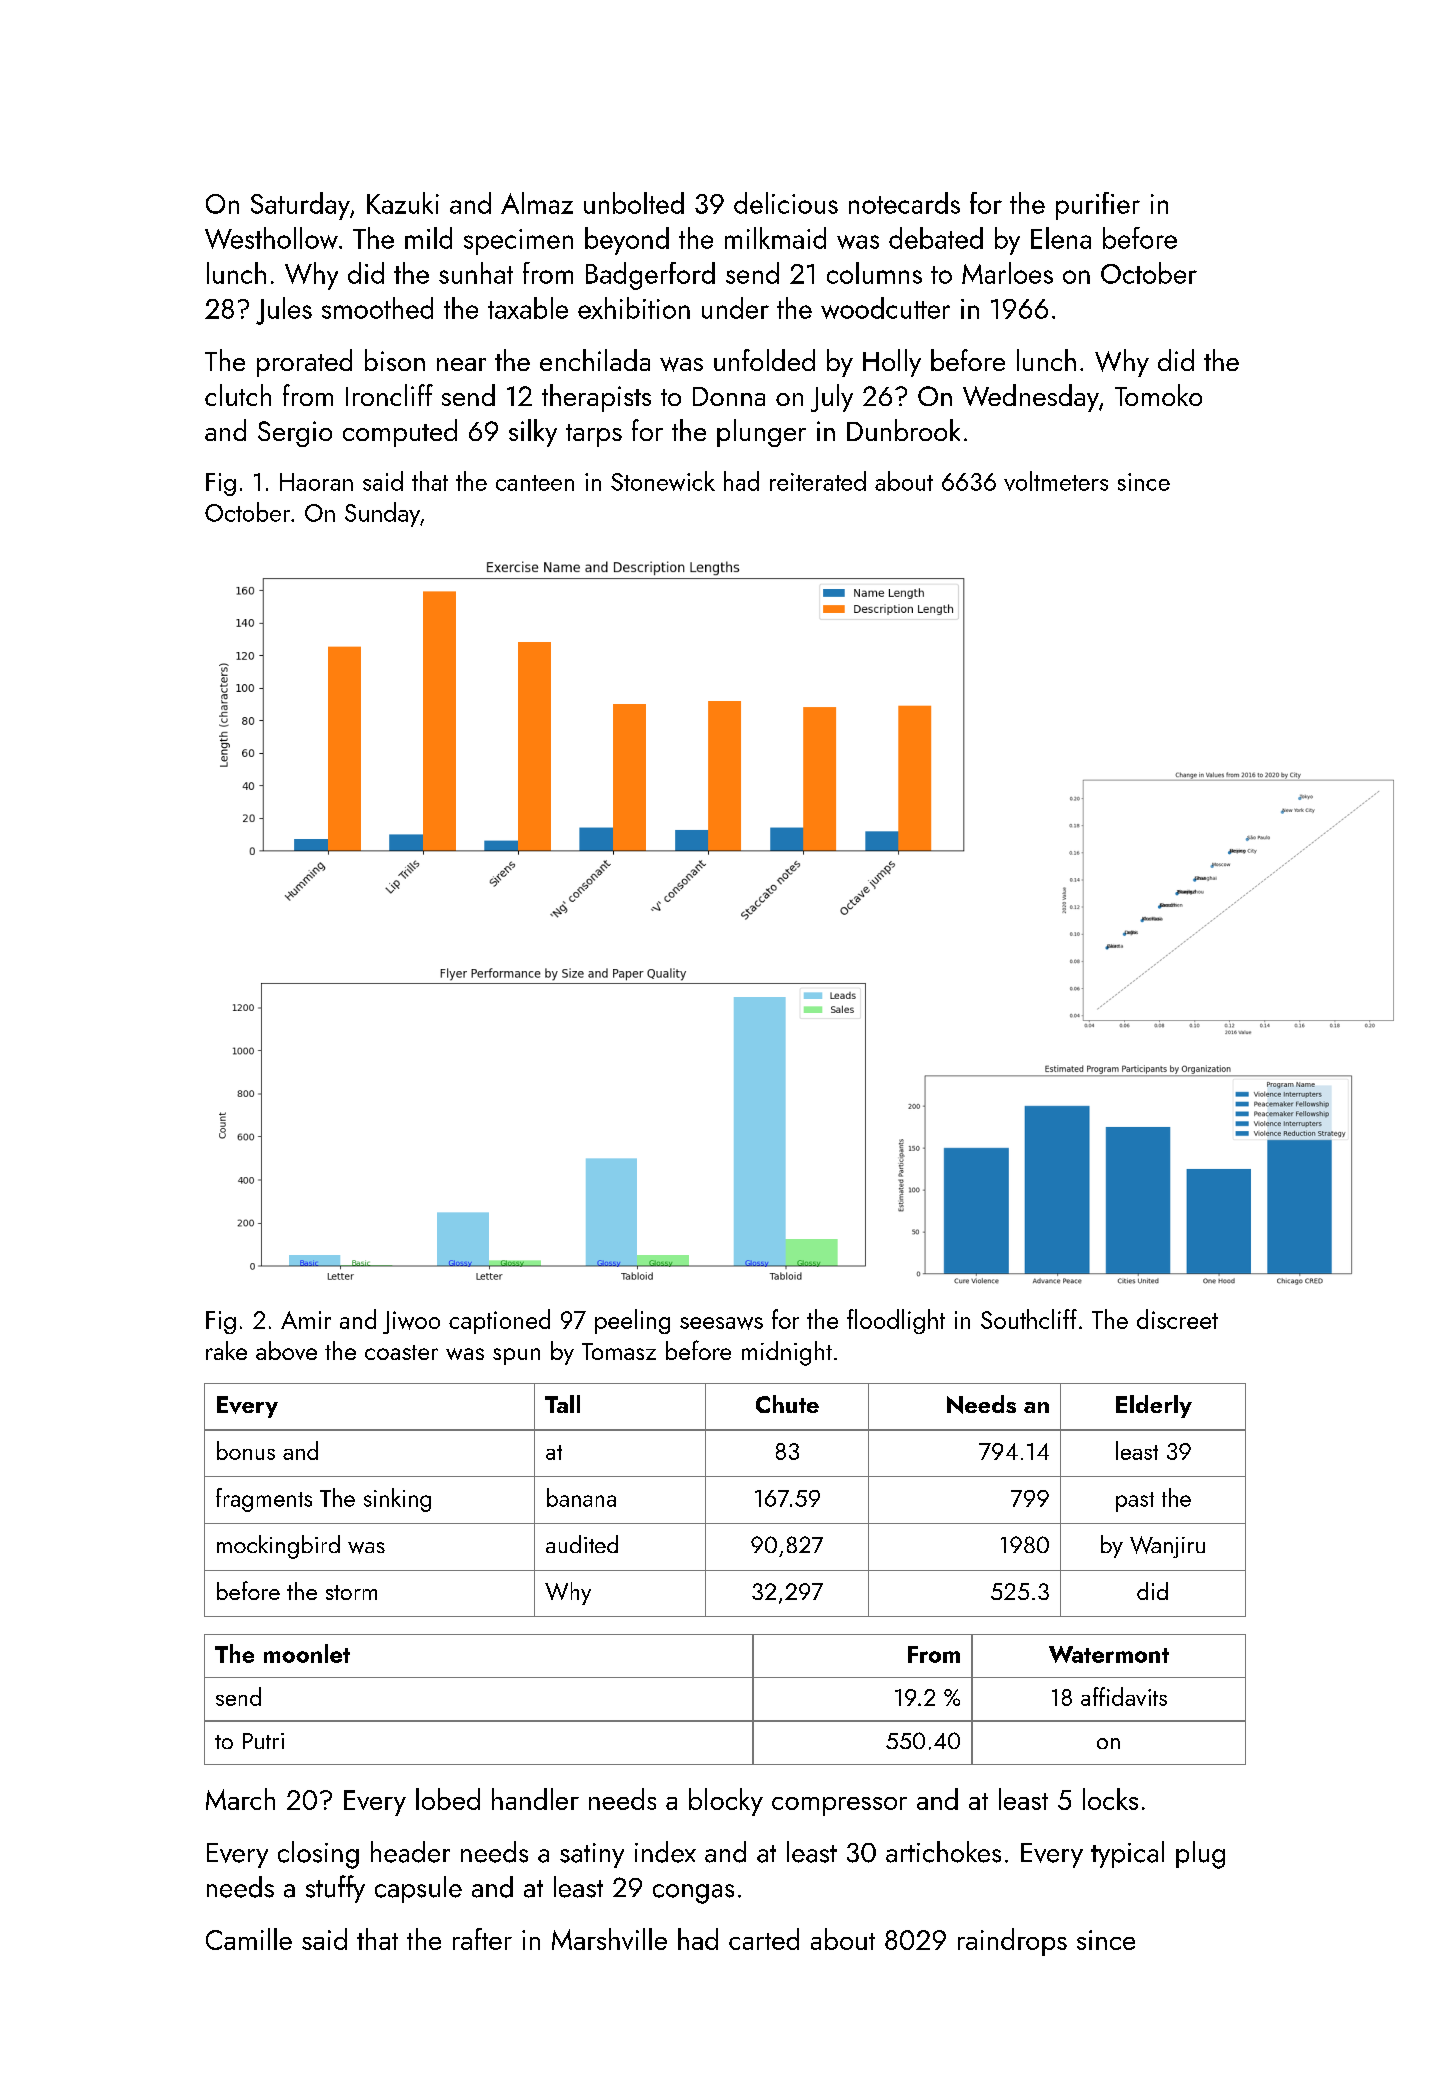 Image resolution: width=1450 pixels, height=2100 pixels. Describe the element at coordinates (896, 1321) in the image. I see `floodlight` at that location.
